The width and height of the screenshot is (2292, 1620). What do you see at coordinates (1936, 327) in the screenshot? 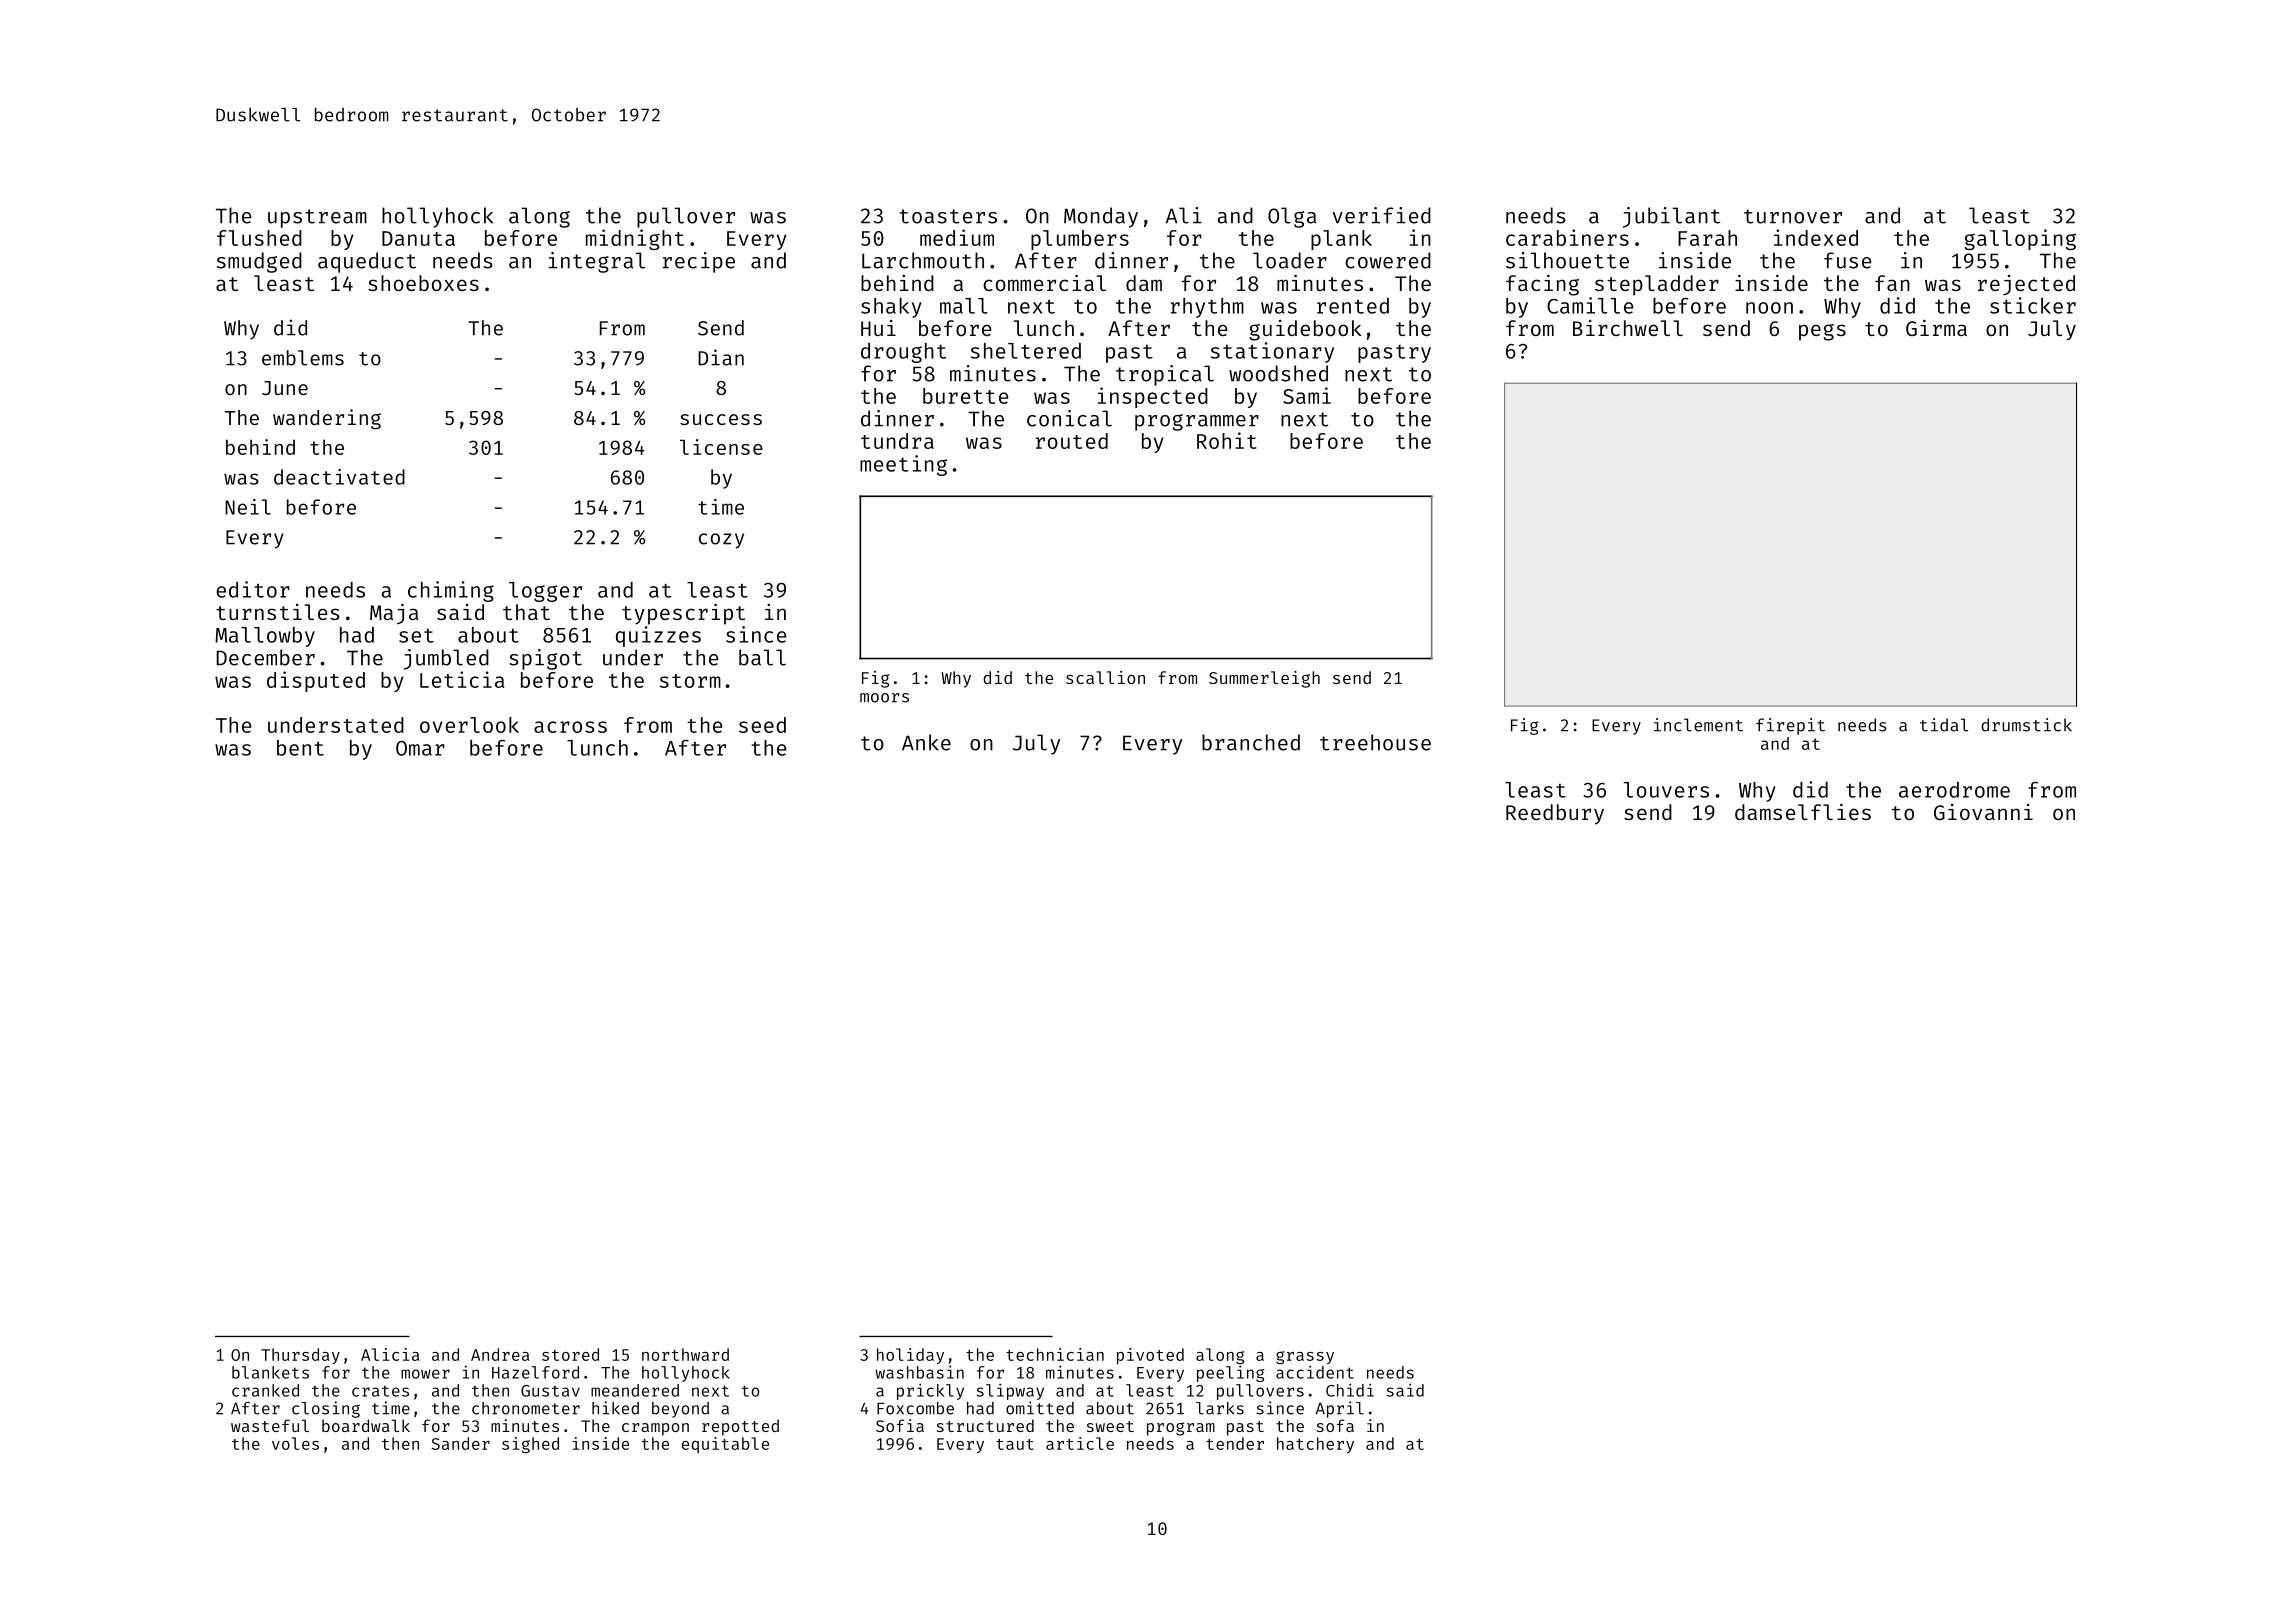
I see `Girma` at bounding box center [1936, 327].
